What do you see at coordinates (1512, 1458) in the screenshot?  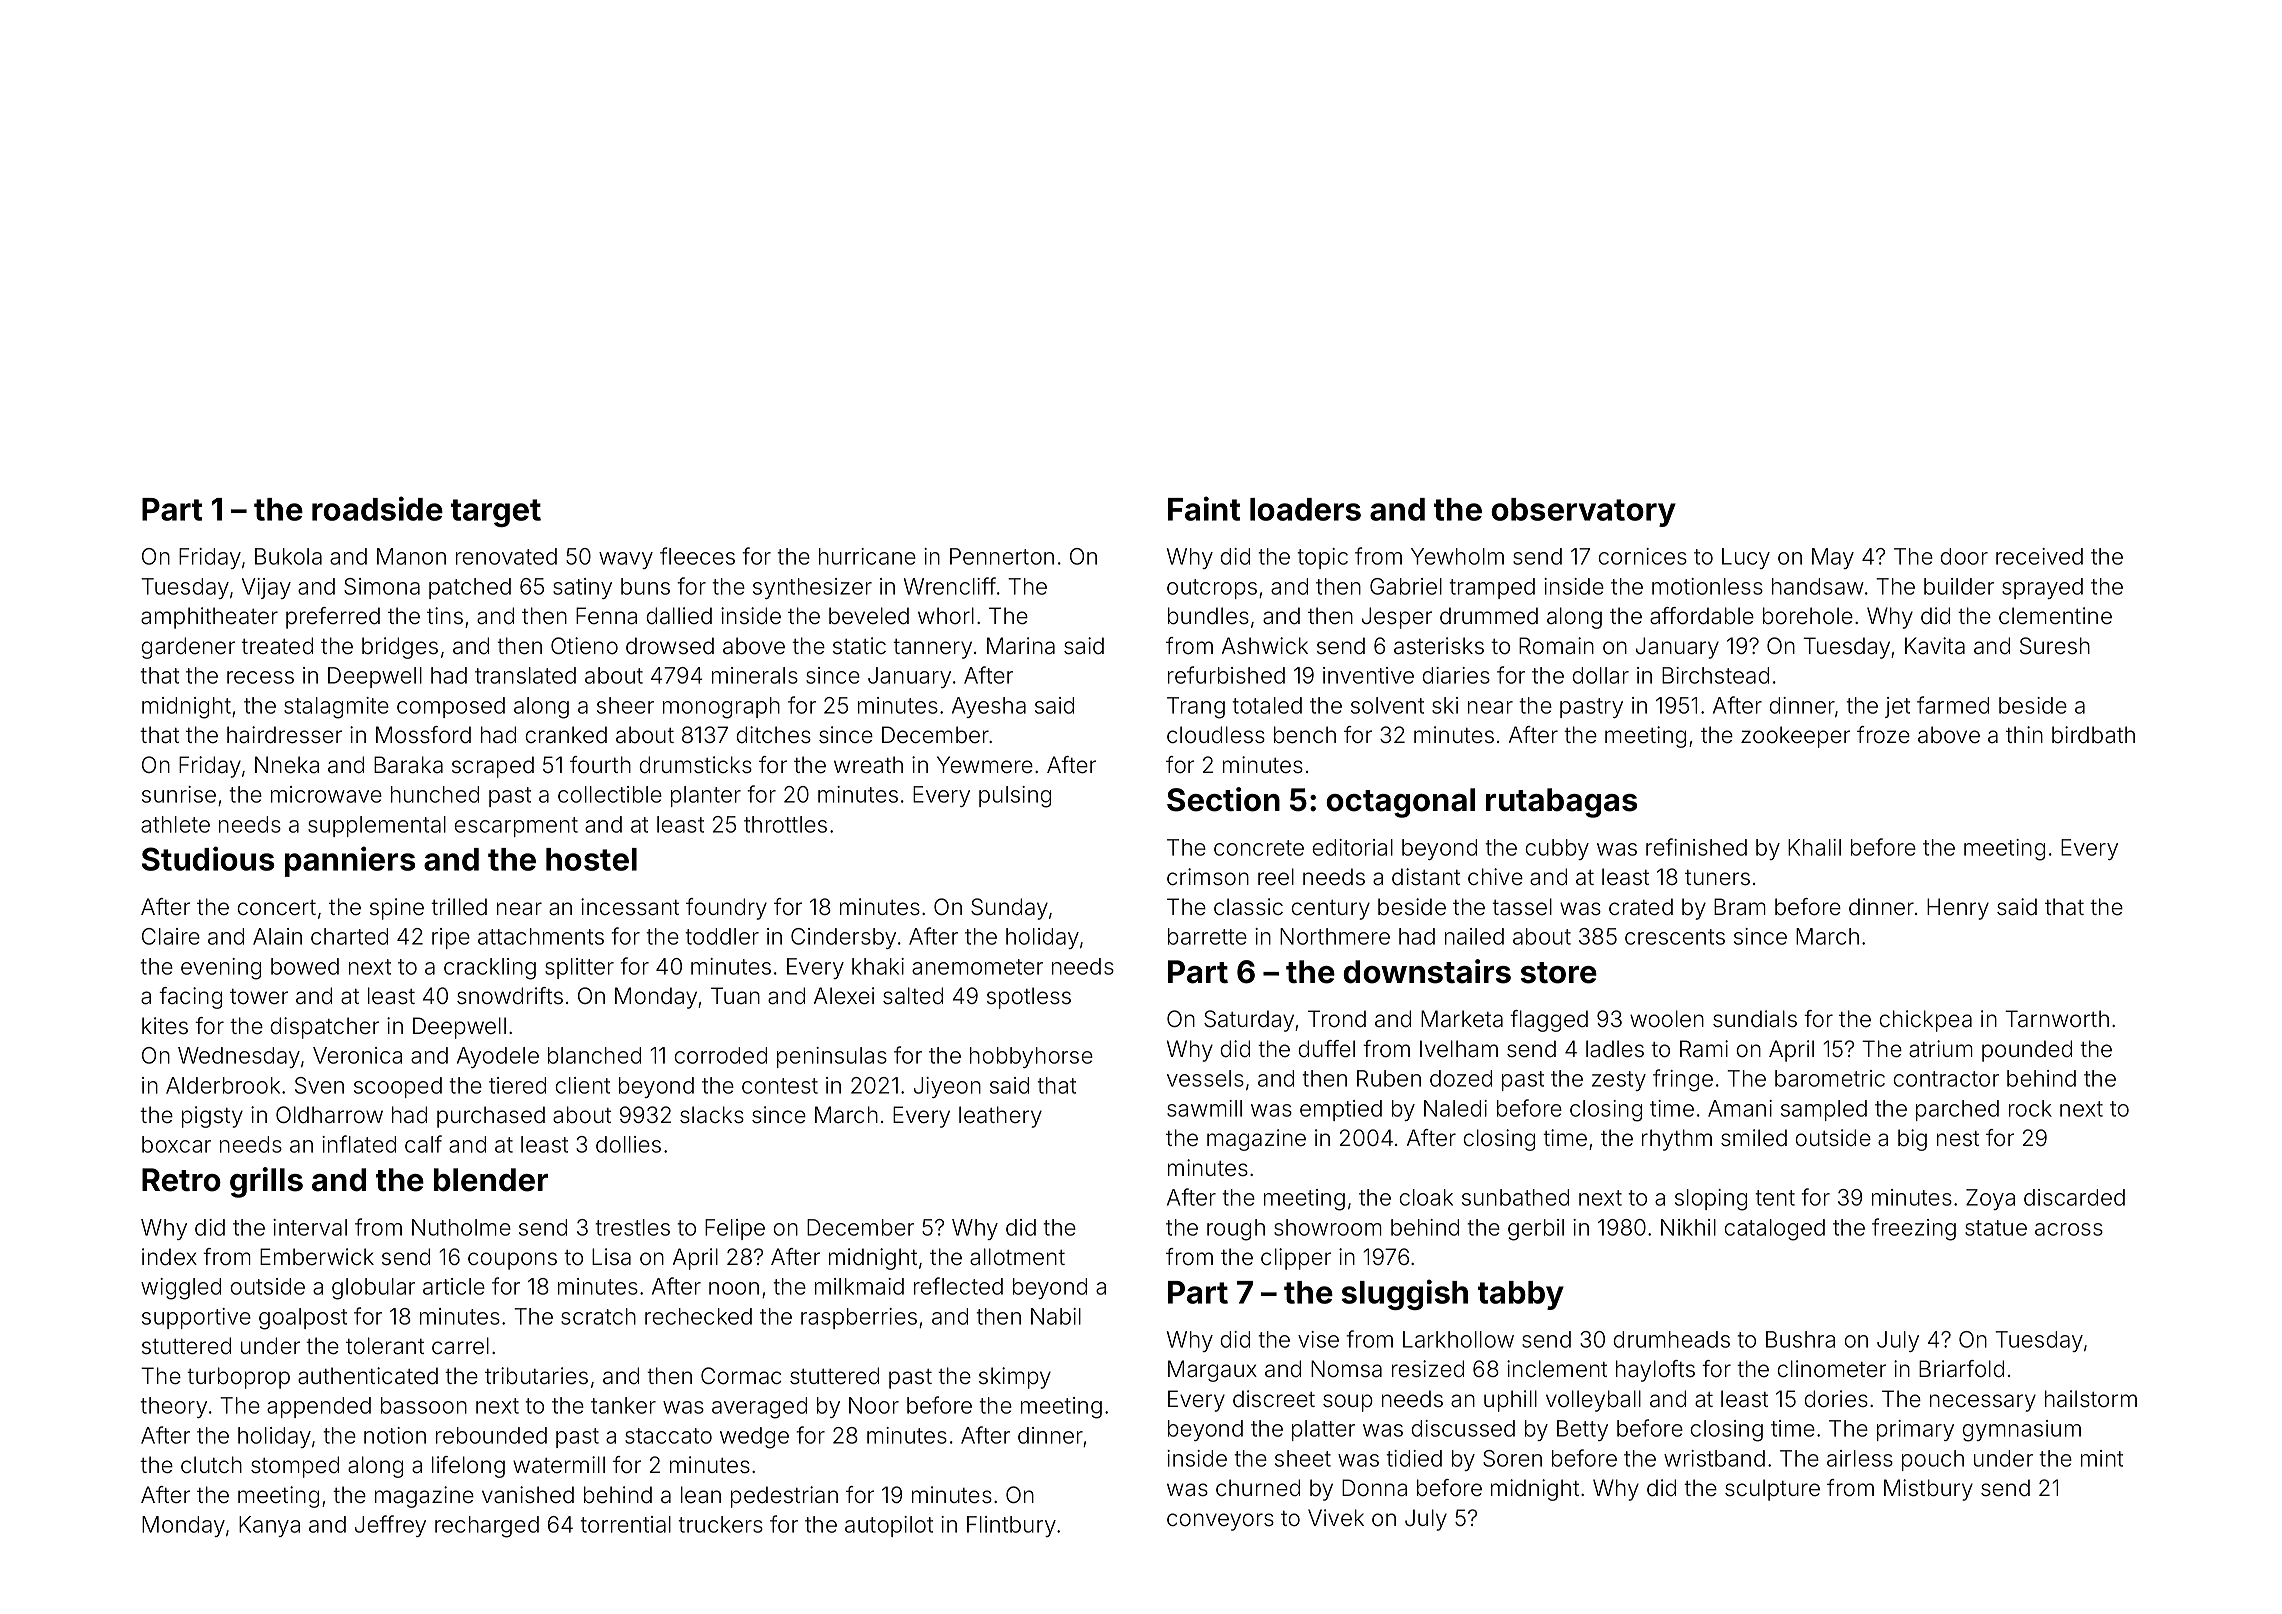 I see `Soren` at bounding box center [1512, 1458].
